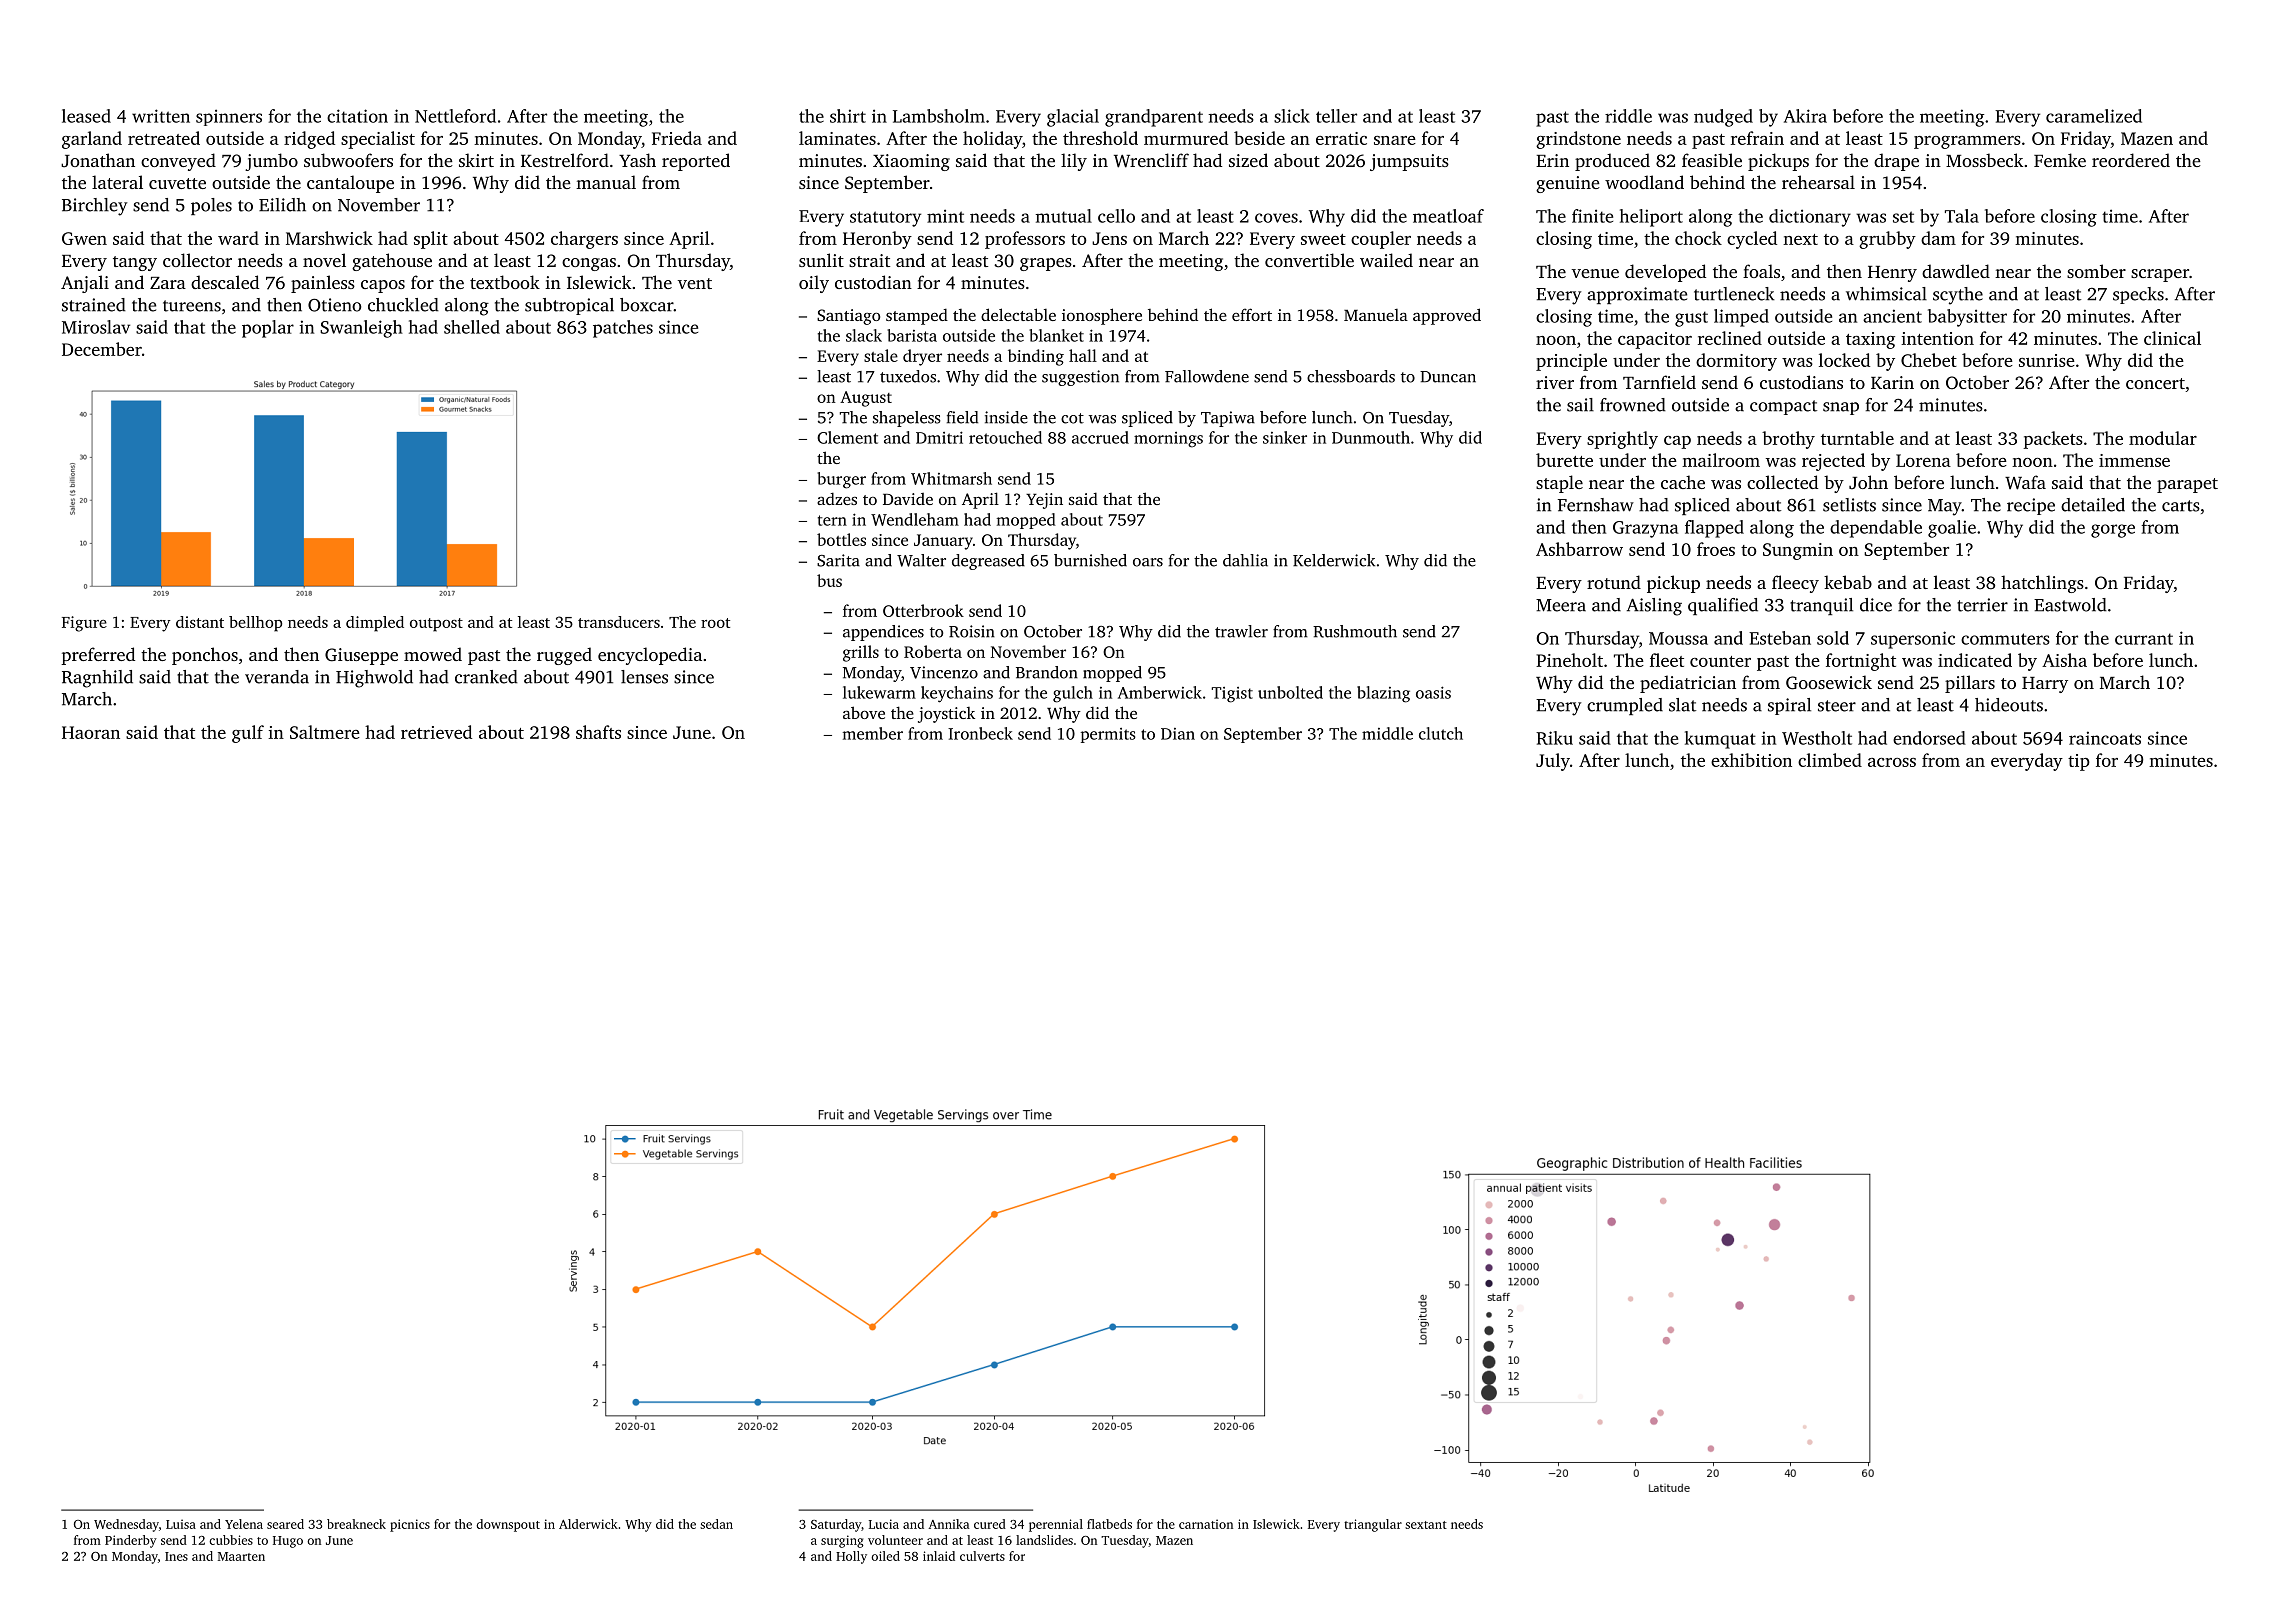 This image has height=1614, width=2282. What do you see at coordinates (1734, 294) in the image?
I see `turtleneck` at bounding box center [1734, 294].
